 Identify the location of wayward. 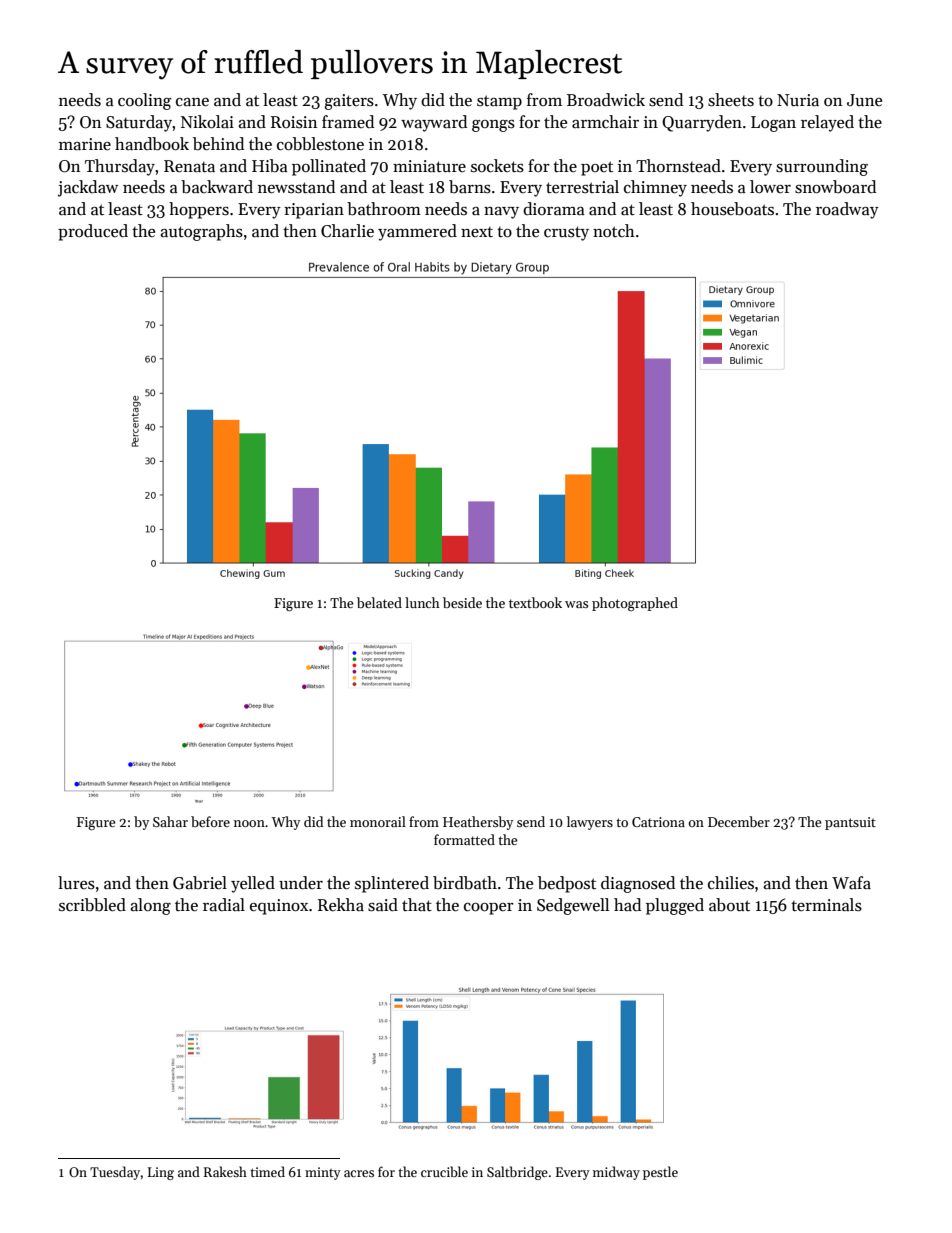
(434, 123).
